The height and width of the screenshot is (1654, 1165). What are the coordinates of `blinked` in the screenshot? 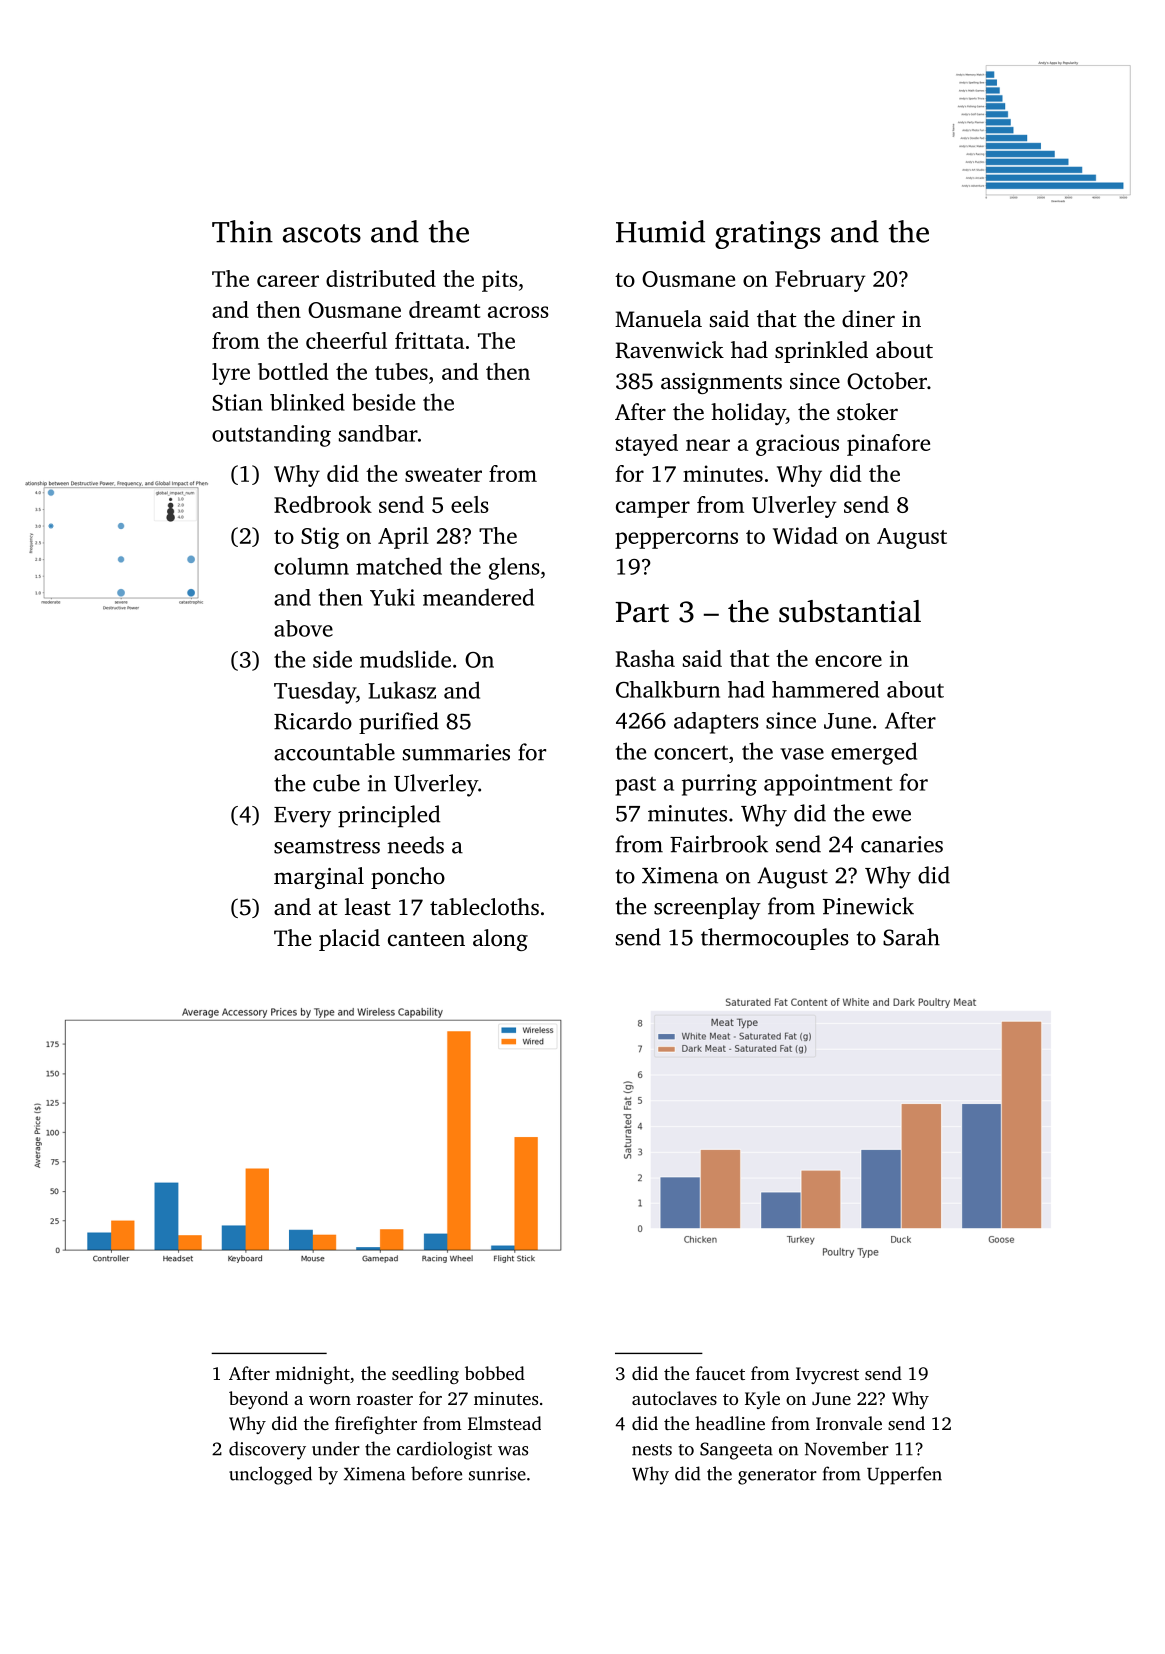 It's located at (307, 402).
